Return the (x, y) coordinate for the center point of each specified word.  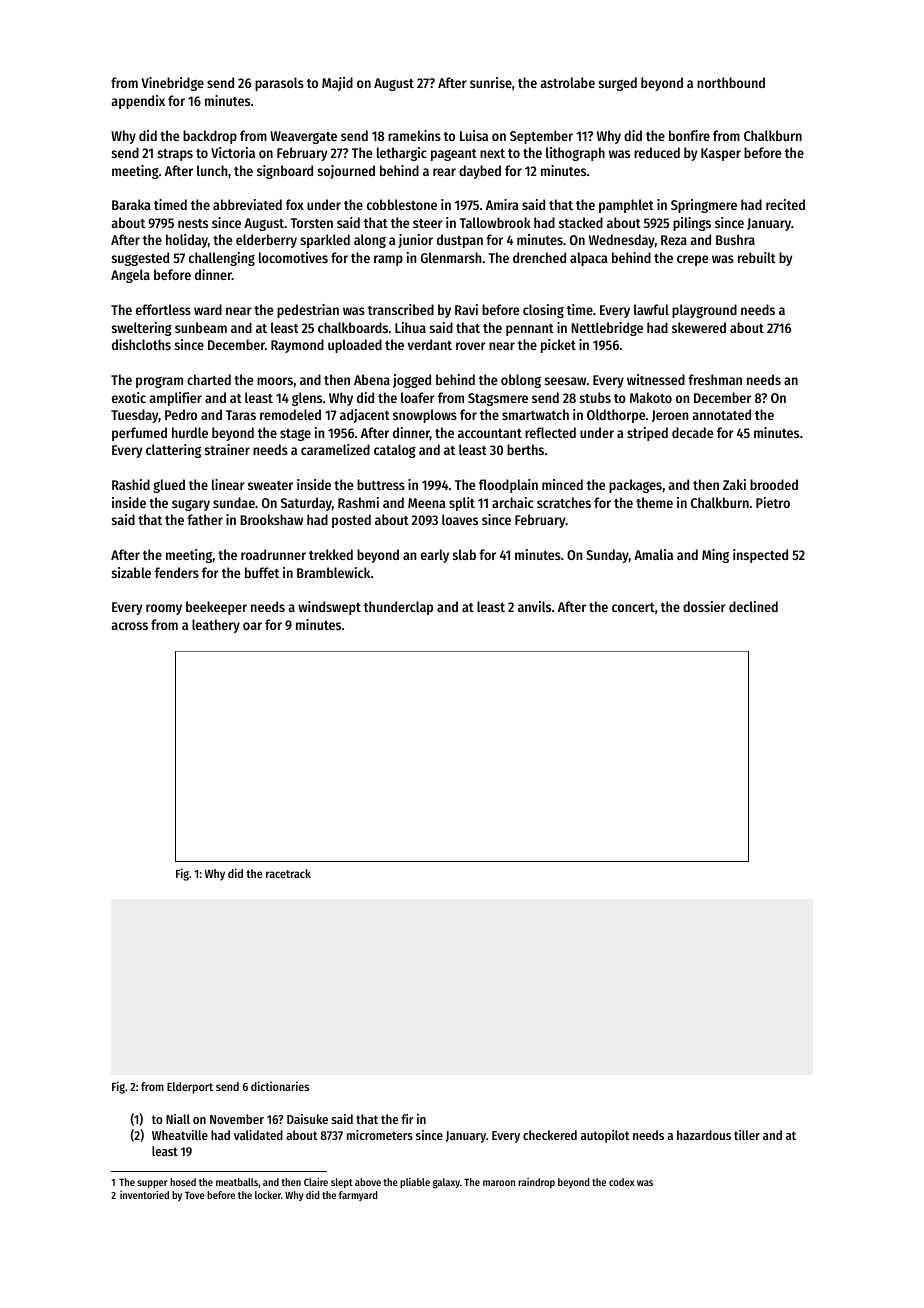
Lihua (410, 327)
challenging (222, 259)
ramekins (414, 135)
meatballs (237, 1182)
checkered (550, 1135)
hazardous (704, 1135)
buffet (262, 572)
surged (618, 84)
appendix (138, 102)
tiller (747, 1135)
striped (647, 434)
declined (753, 606)
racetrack (288, 873)
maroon (499, 1183)
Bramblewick (333, 572)
